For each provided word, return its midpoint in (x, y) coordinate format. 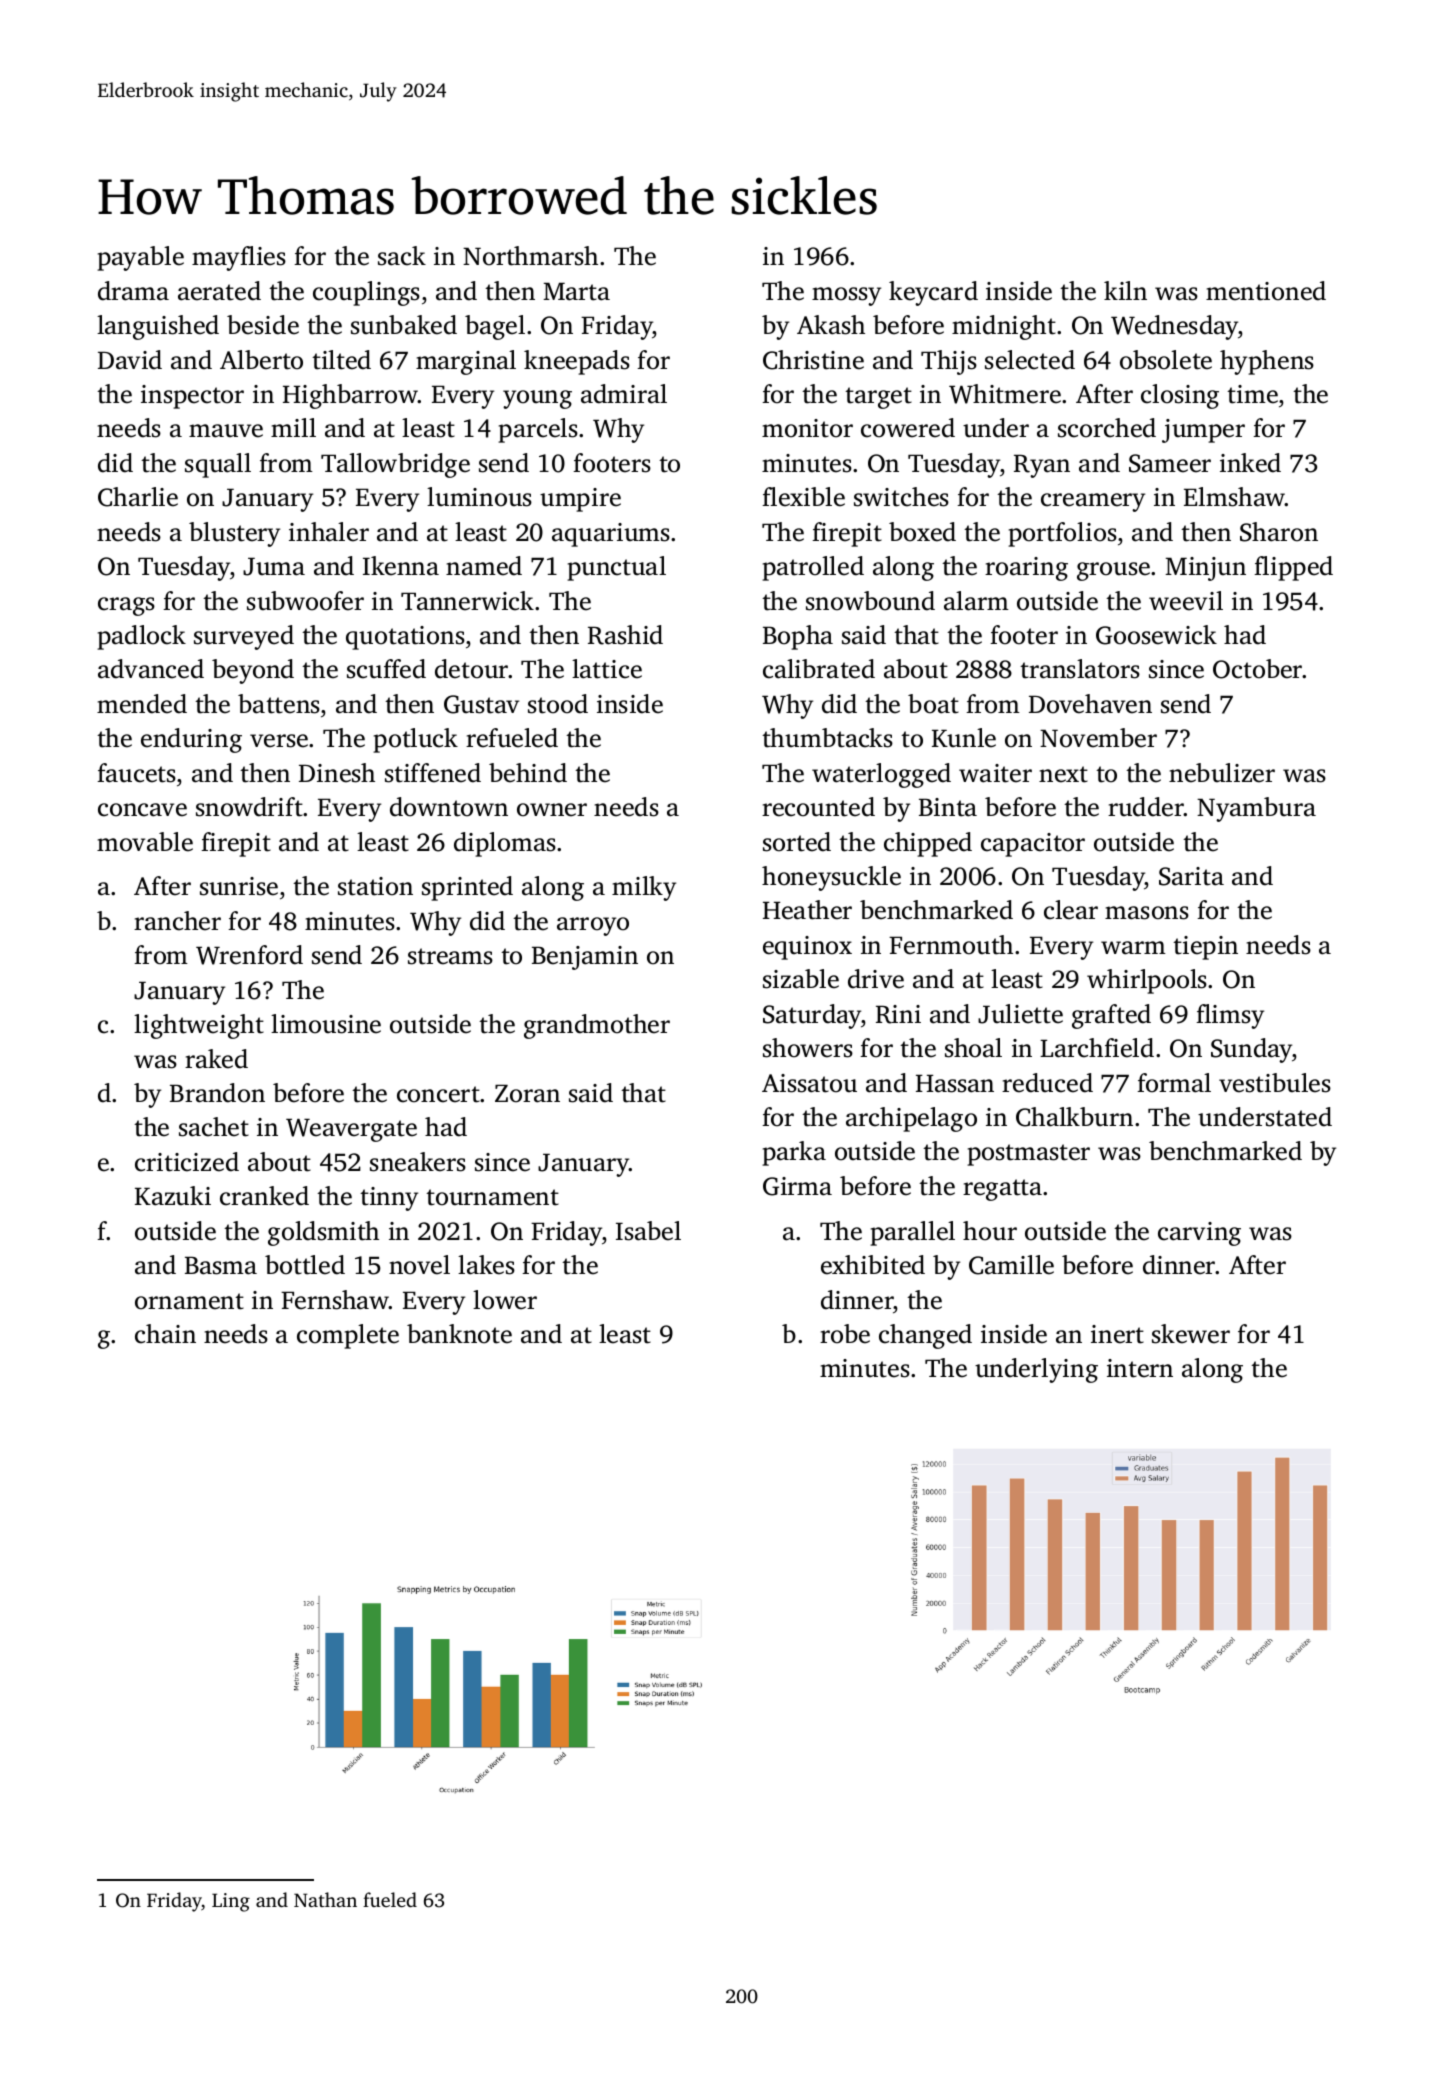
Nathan (325, 1899)
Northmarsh (530, 256)
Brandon (217, 1093)
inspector (192, 397)
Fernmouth (951, 945)
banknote (459, 1334)
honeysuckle (831, 878)
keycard (933, 293)
